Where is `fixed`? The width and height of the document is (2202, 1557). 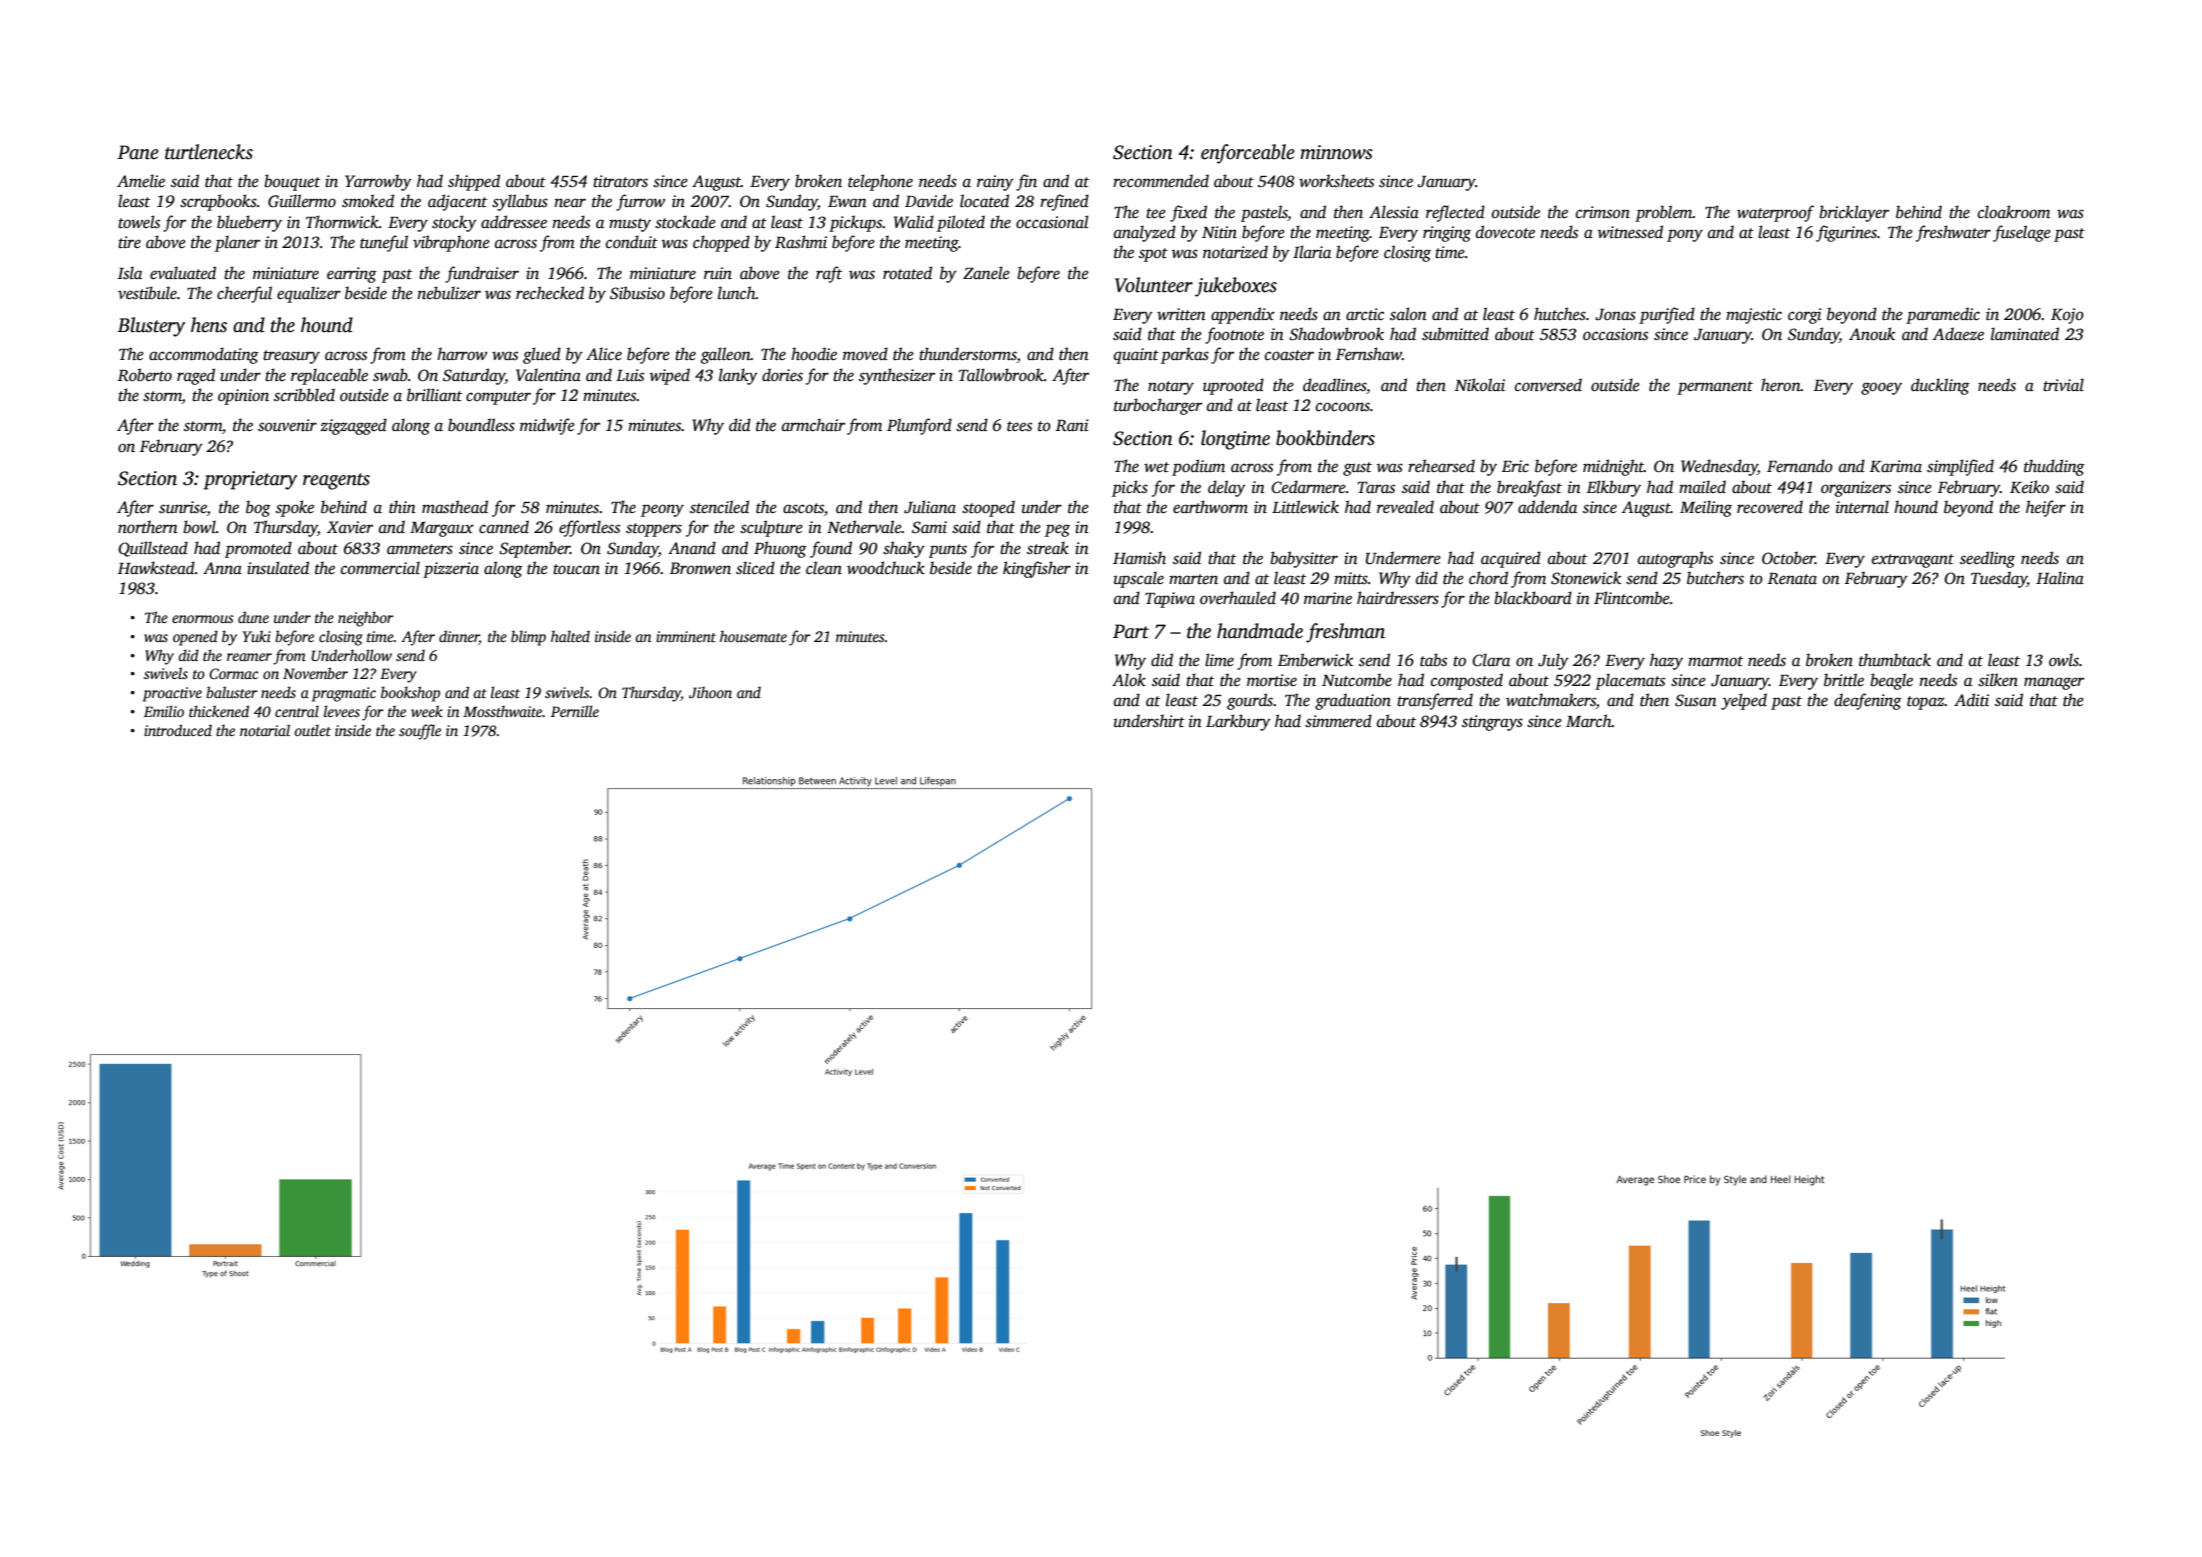
fixed is located at coordinates (1188, 213).
